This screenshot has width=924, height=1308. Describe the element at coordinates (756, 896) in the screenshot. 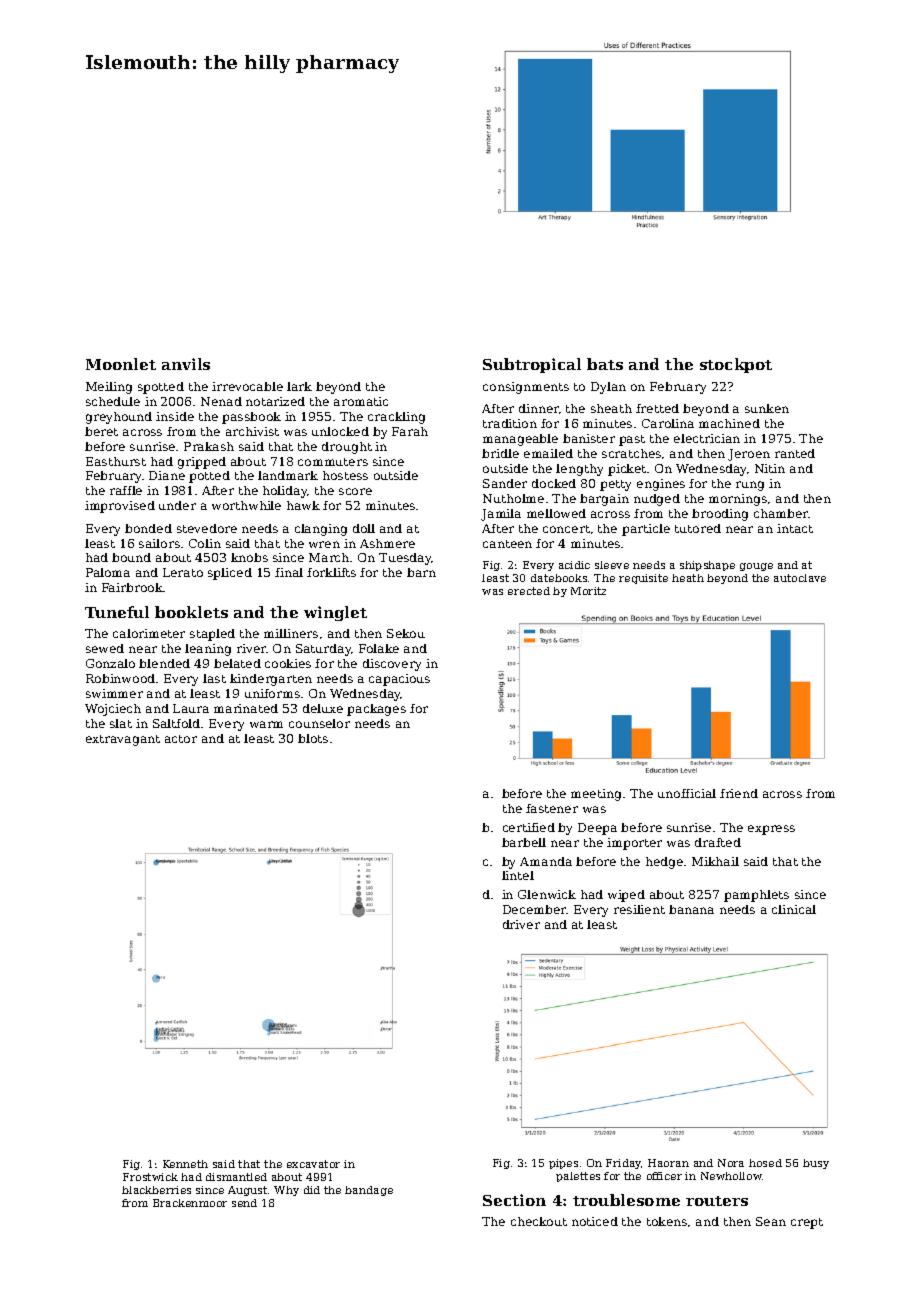

I see `pamphlets` at that location.
